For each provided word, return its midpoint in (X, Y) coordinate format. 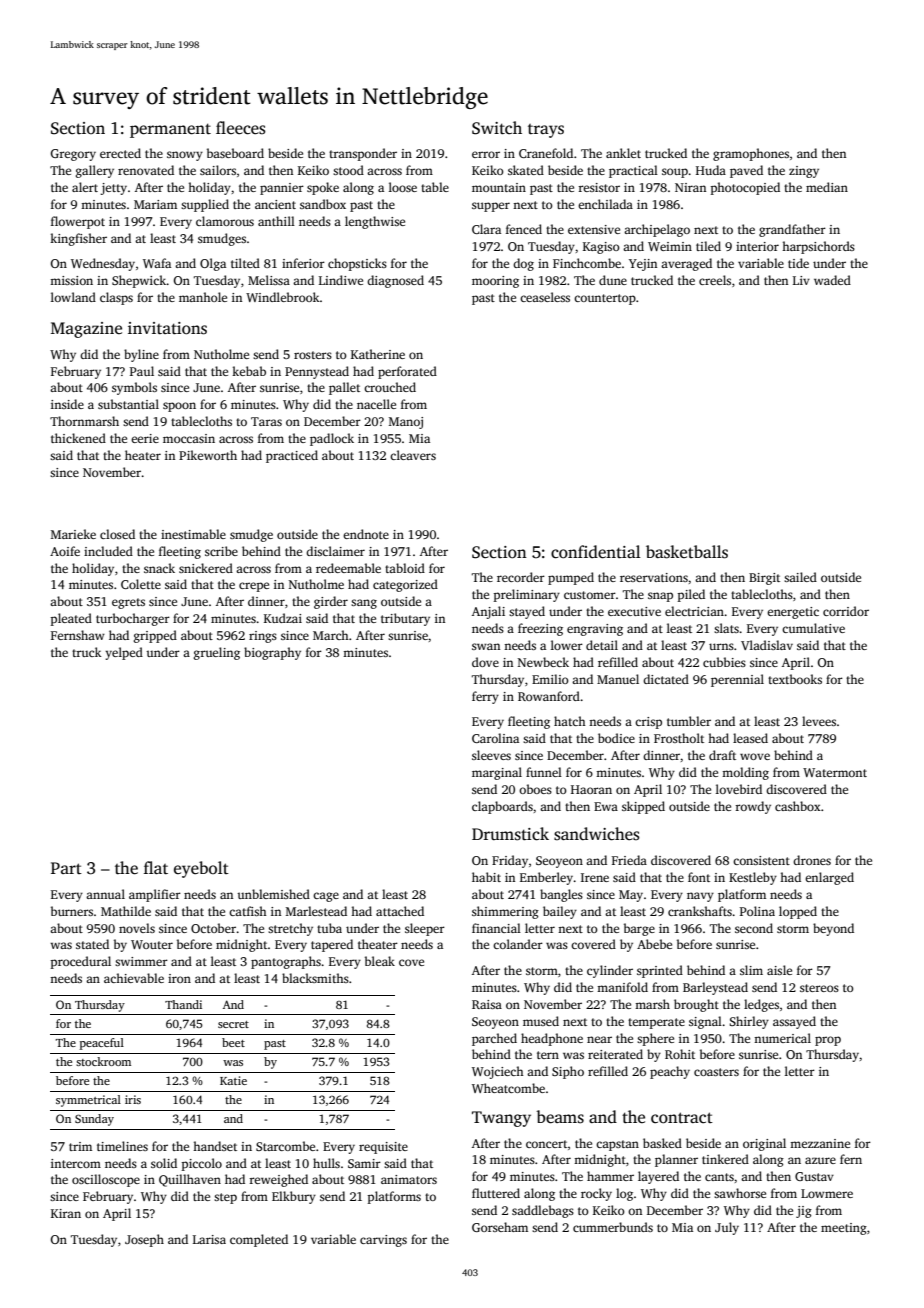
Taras (266, 421)
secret (233, 1024)
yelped (124, 653)
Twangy (501, 1119)
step (225, 1198)
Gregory (73, 155)
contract (682, 1118)
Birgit (764, 579)
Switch (497, 128)
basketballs (687, 552)
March (331, 635)
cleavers (413, 455)
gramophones (751, 154)
